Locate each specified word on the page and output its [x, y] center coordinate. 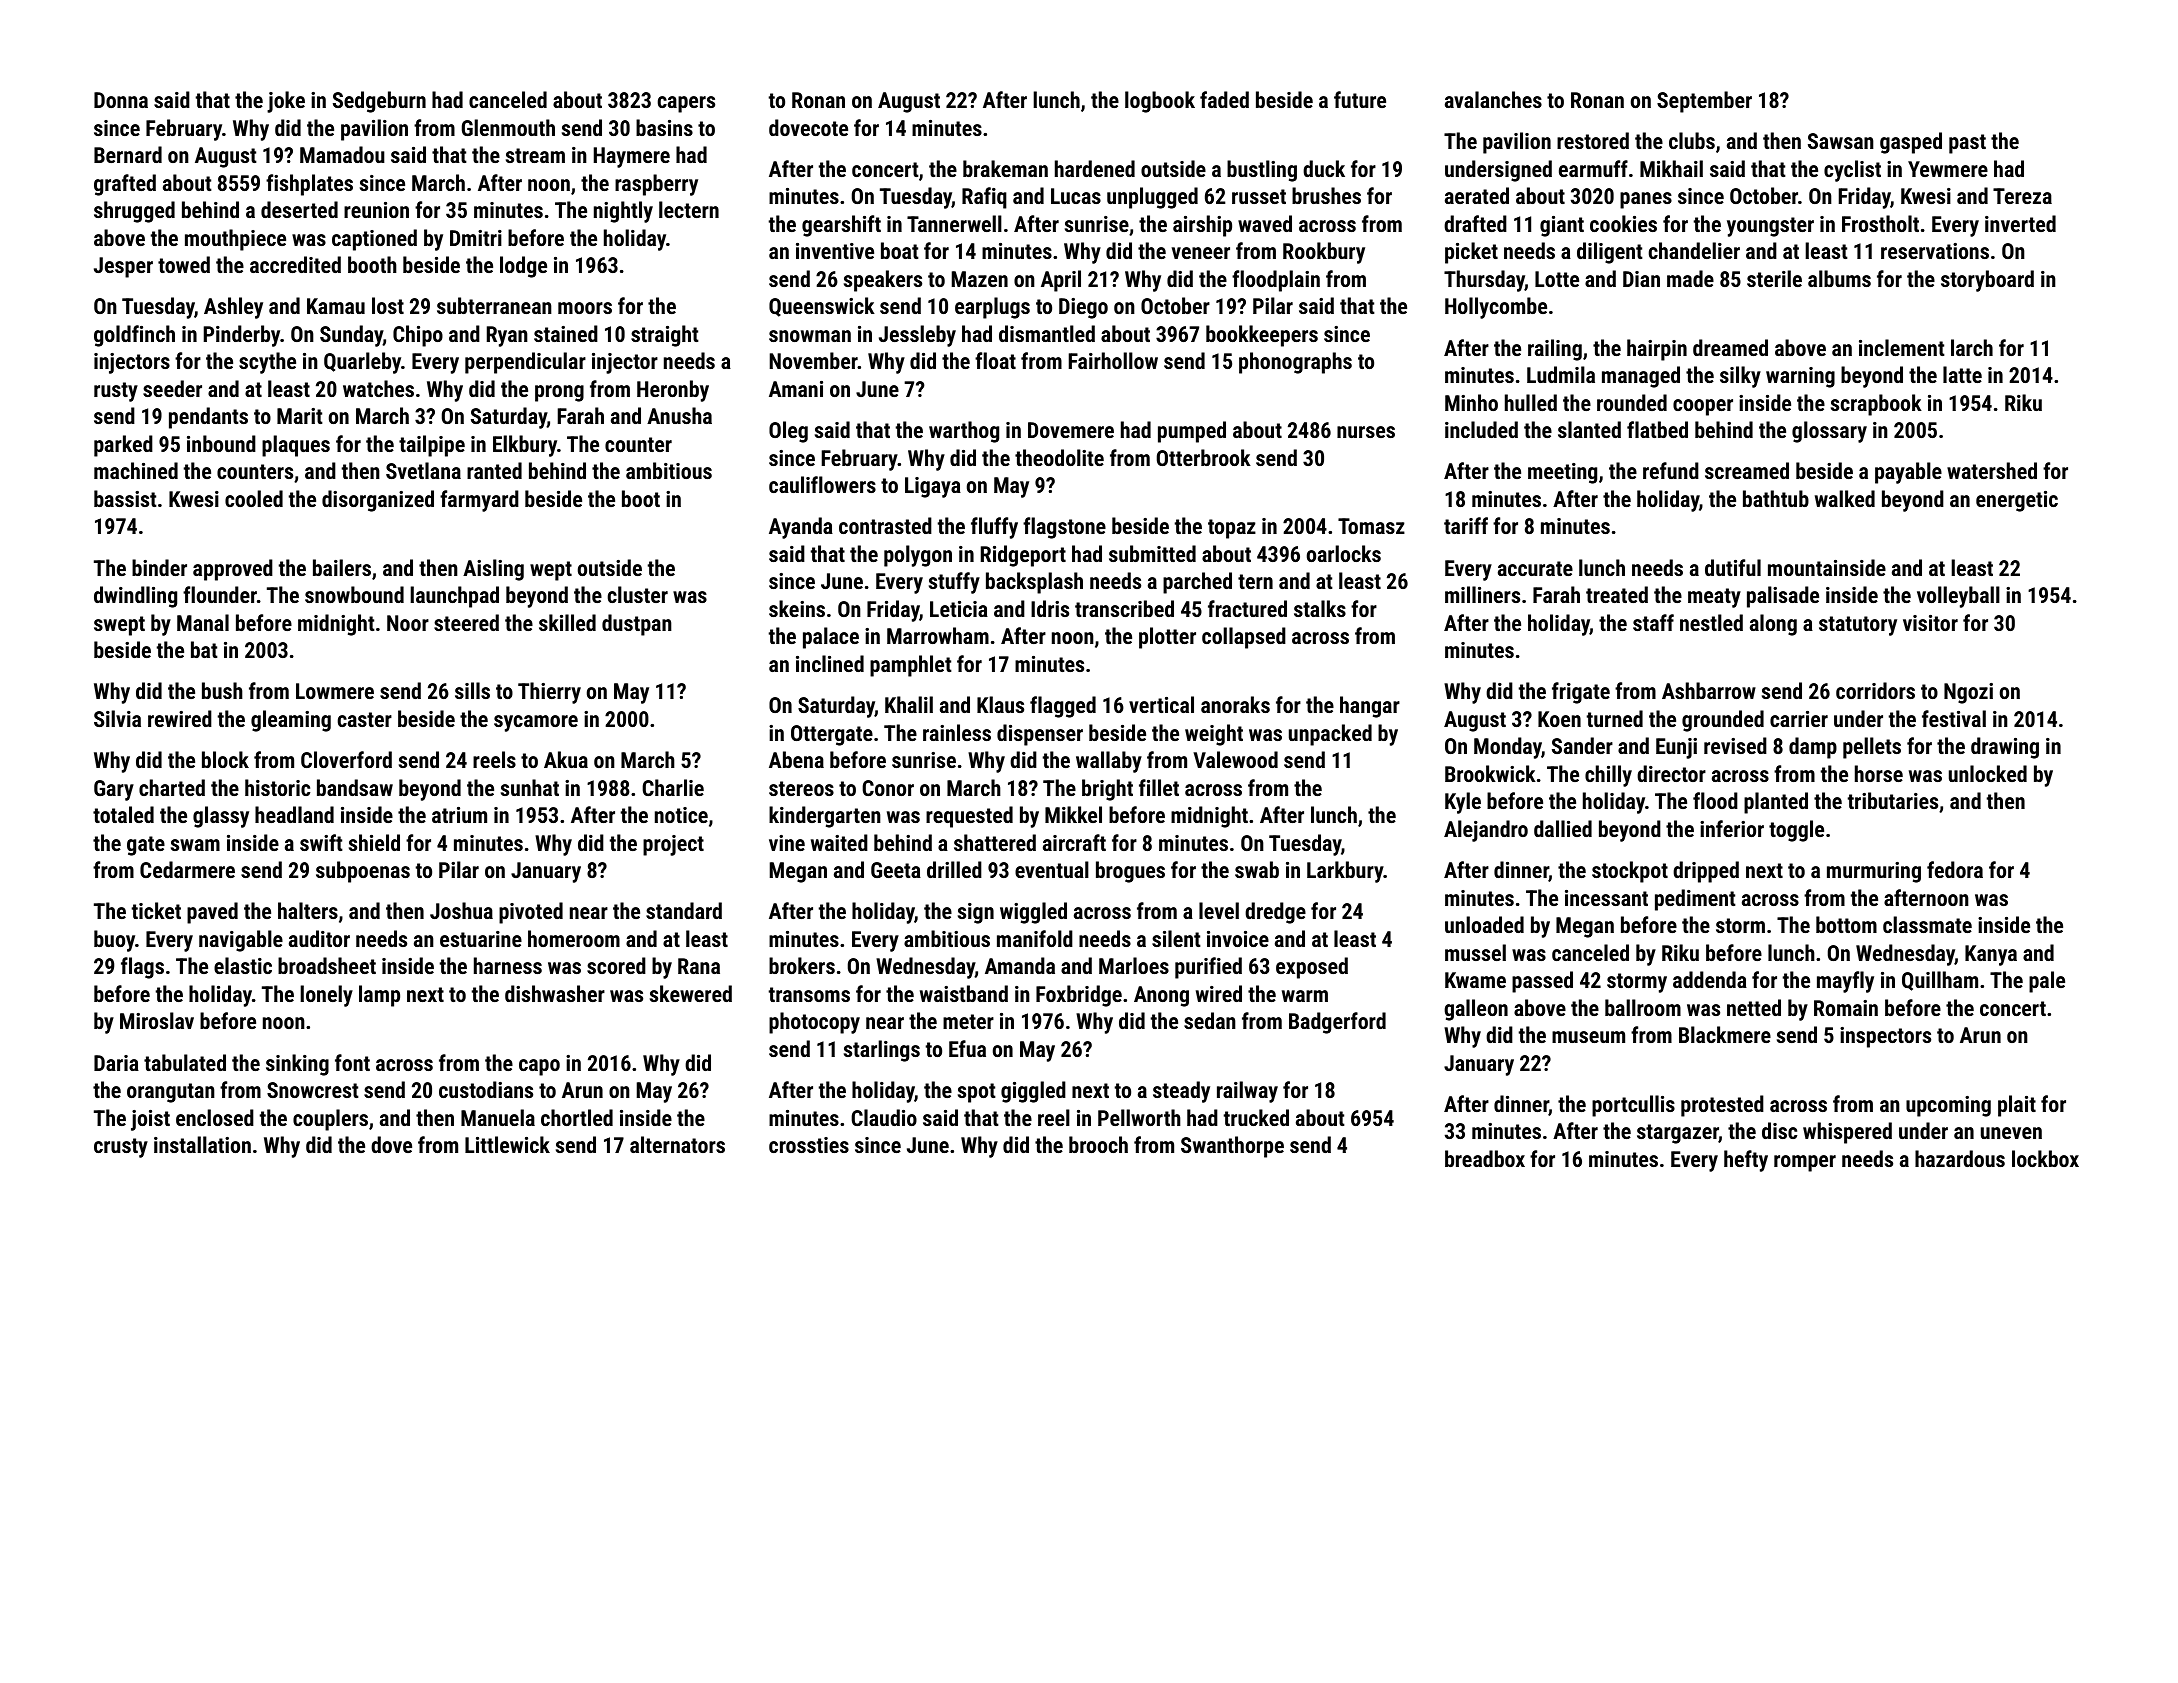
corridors [1875, 690]
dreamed [1730, 347]
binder [159, 567]
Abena [796, 759]
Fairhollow [1113, 360]
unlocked [1988, 773]
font [352, 1062]
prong [559, 393]
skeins [797, 608]
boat [900, 250]
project [673, 845]
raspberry [656, 185]
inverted [2020, 223]
